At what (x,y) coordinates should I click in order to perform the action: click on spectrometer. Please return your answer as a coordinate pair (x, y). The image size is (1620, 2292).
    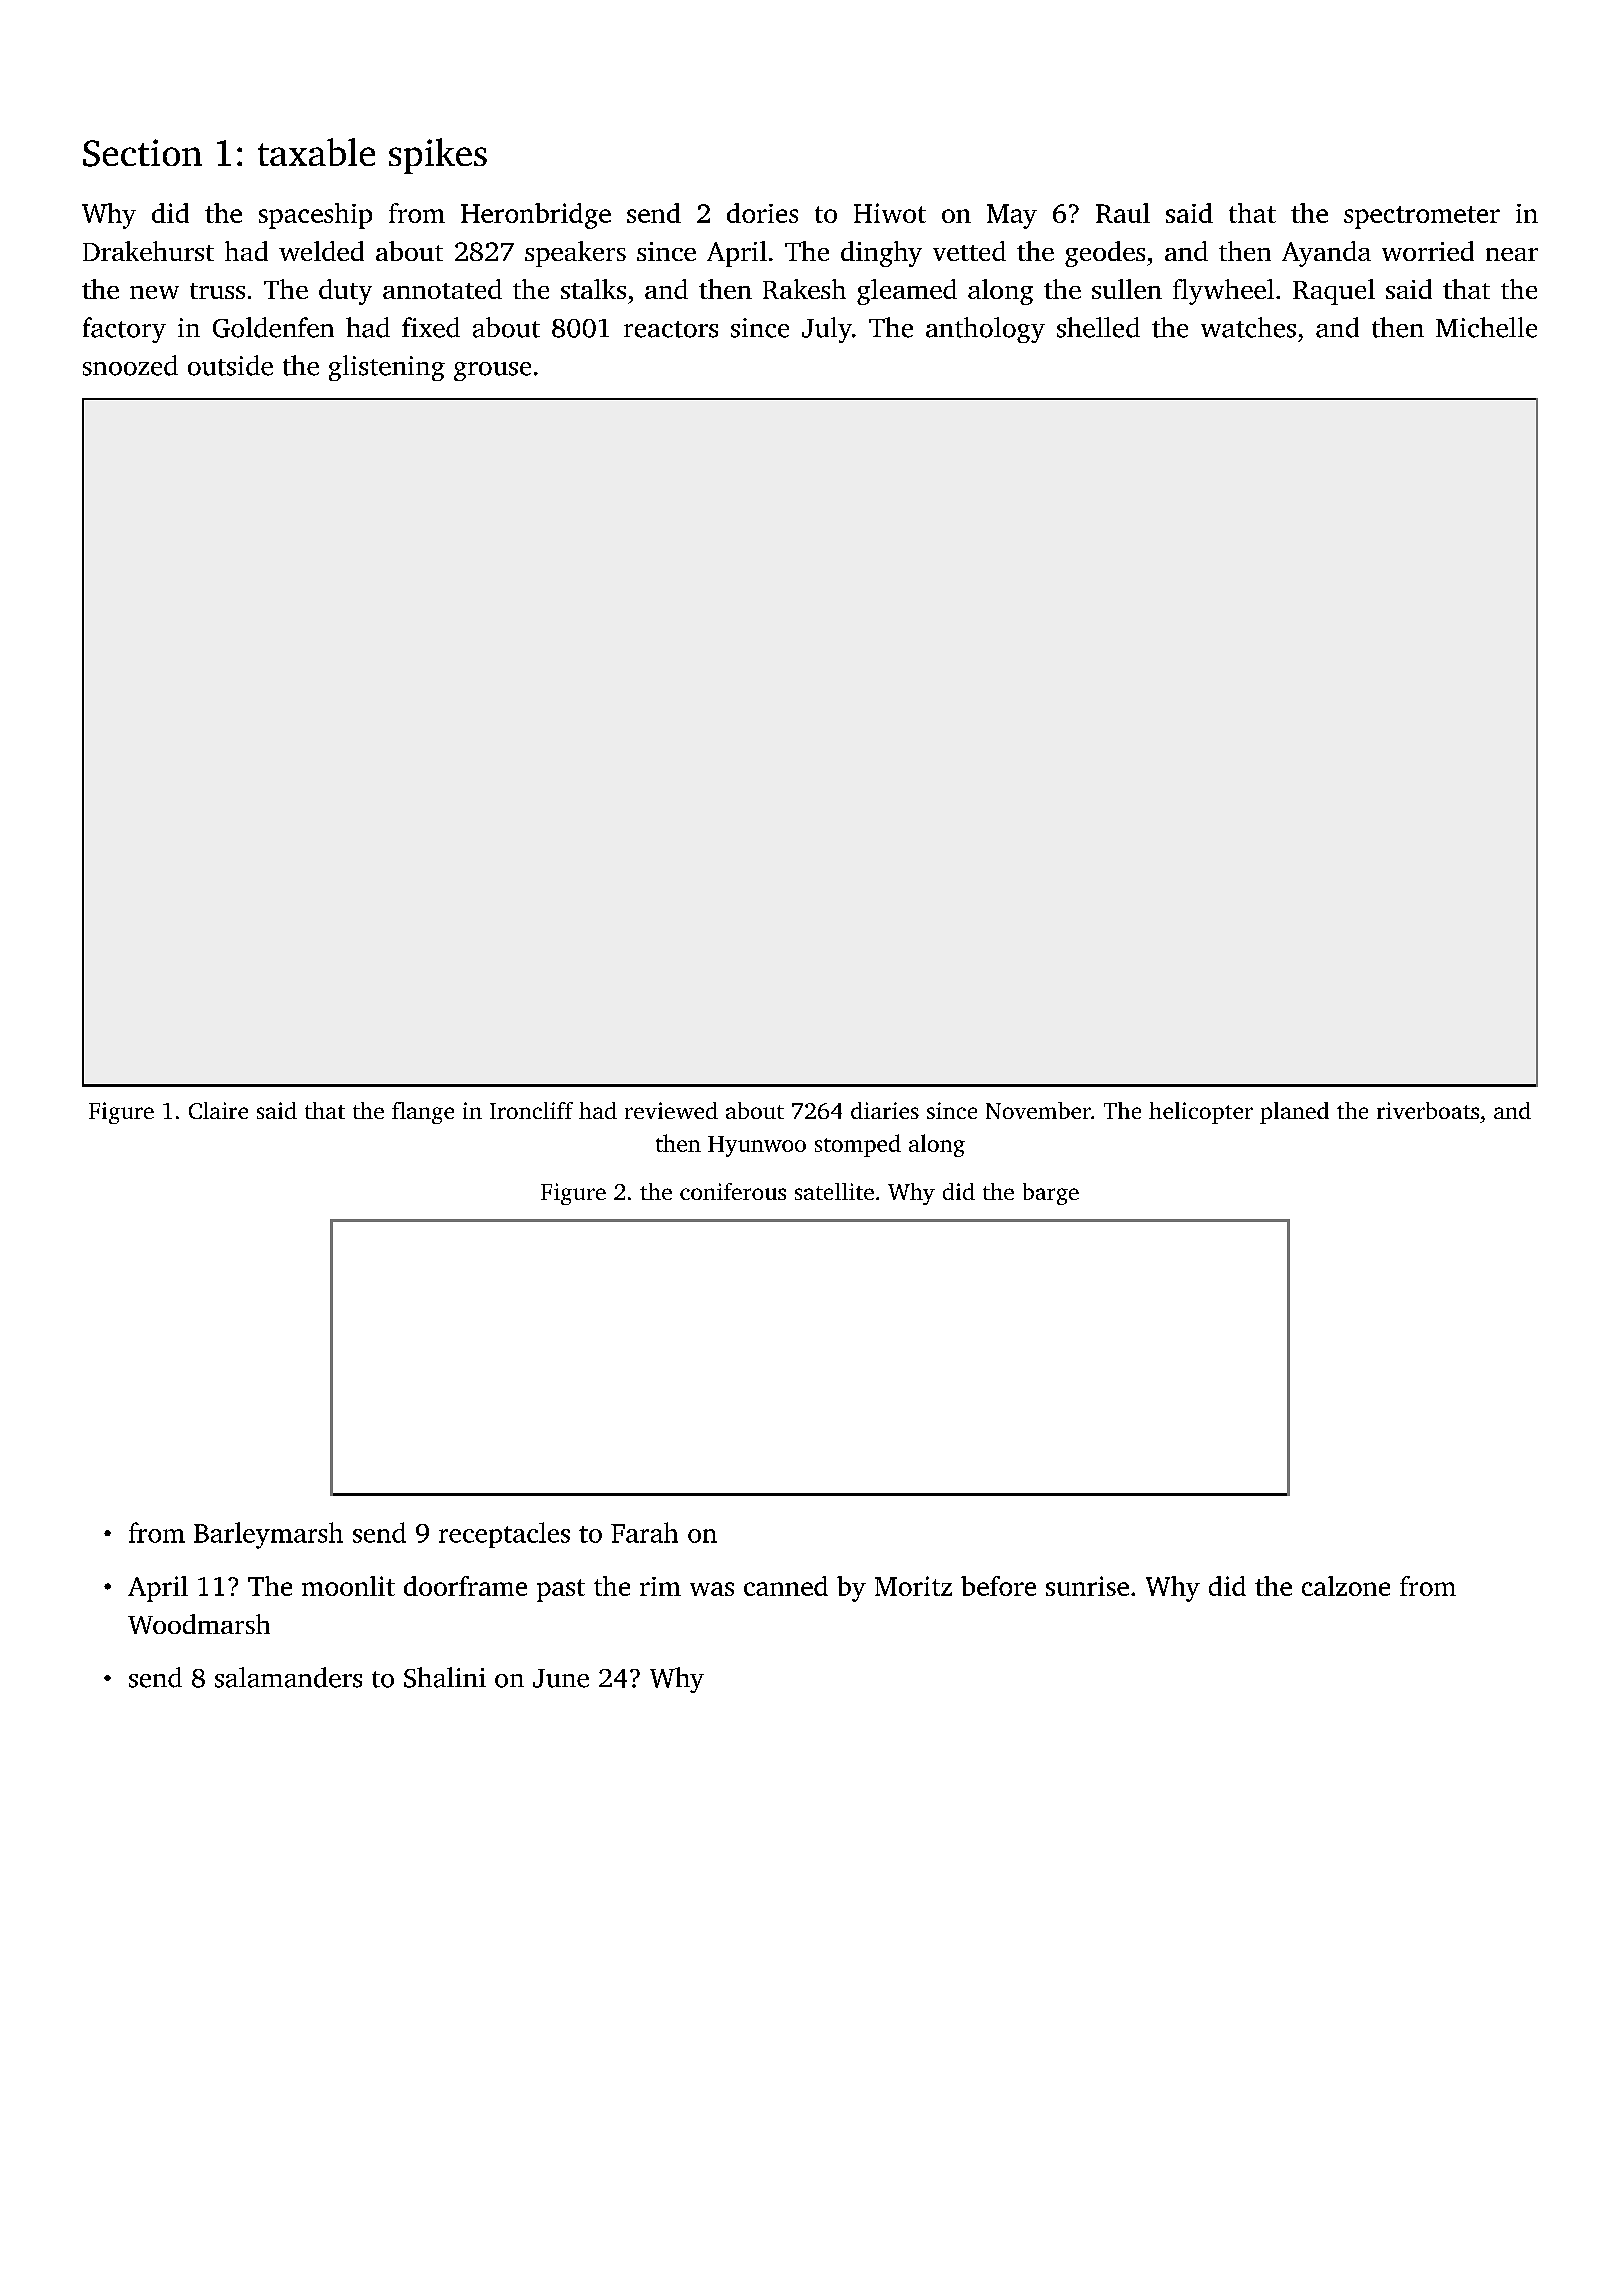
    Looking at the image, I should click on (1422, 217).
